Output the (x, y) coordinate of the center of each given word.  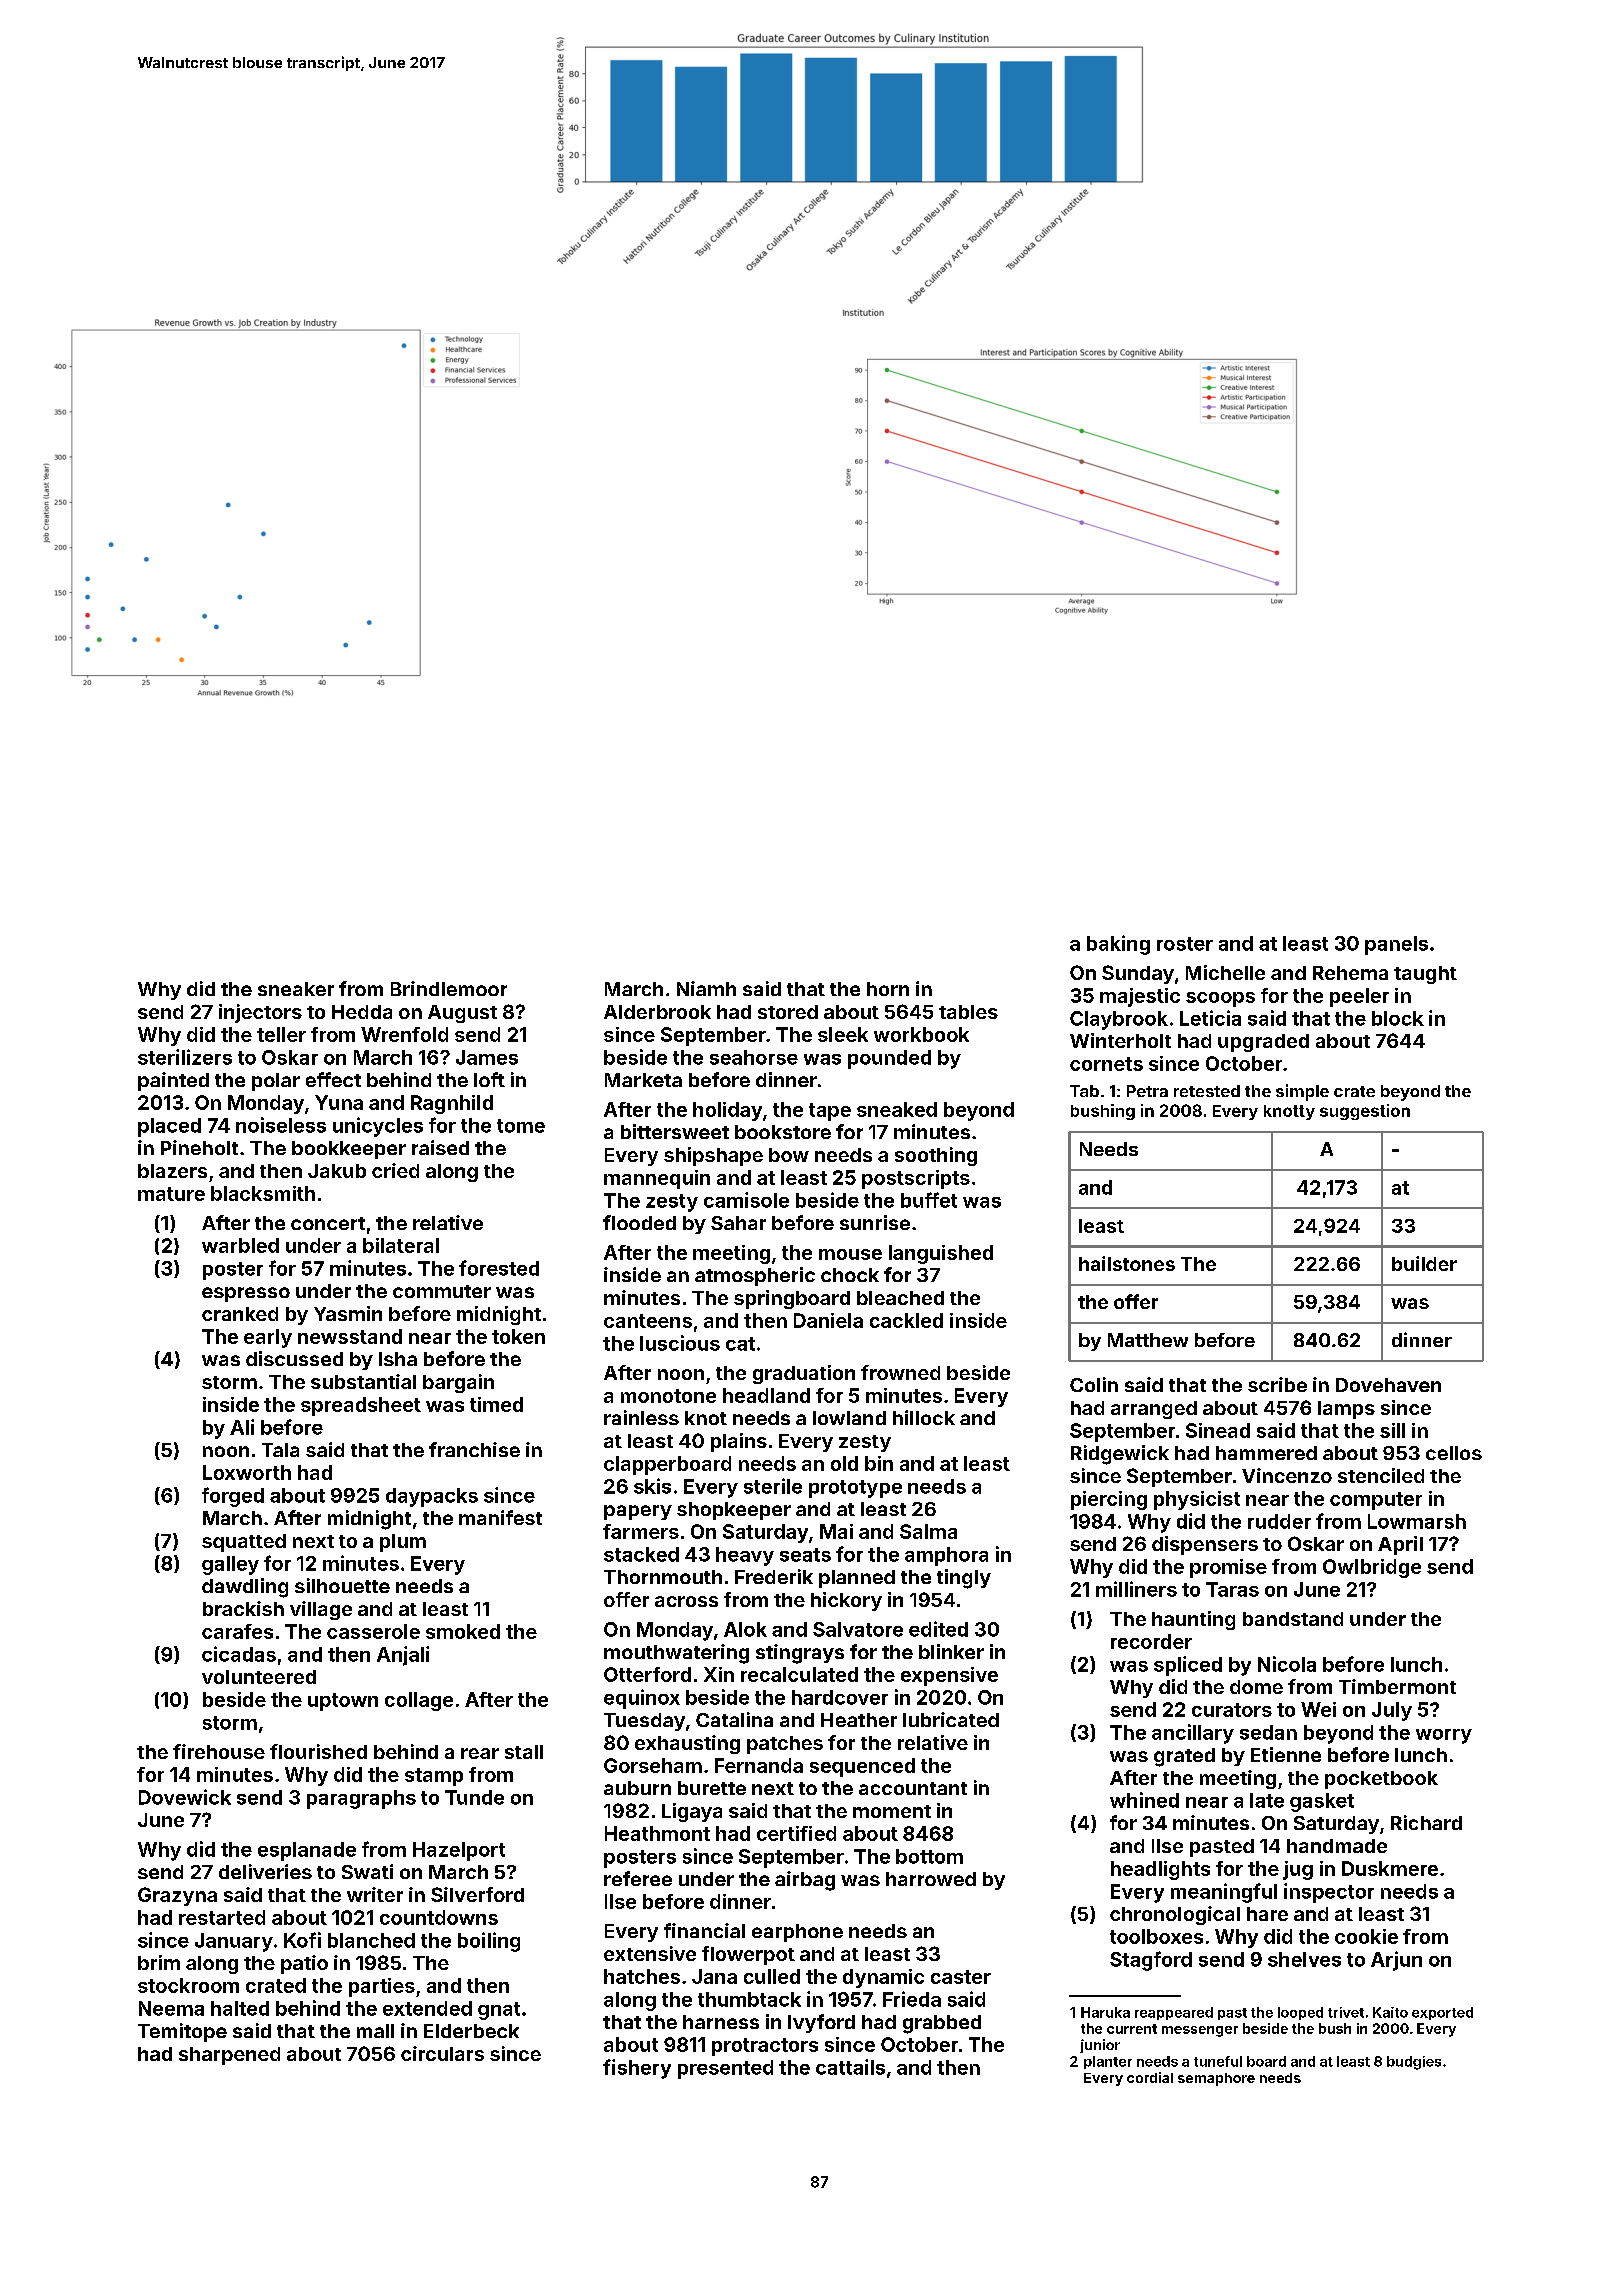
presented (725, 2069)
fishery (637, 2069)
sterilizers (185, 1057)
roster (1185, 944)
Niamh (706, 988)
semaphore (1216, 2079)
